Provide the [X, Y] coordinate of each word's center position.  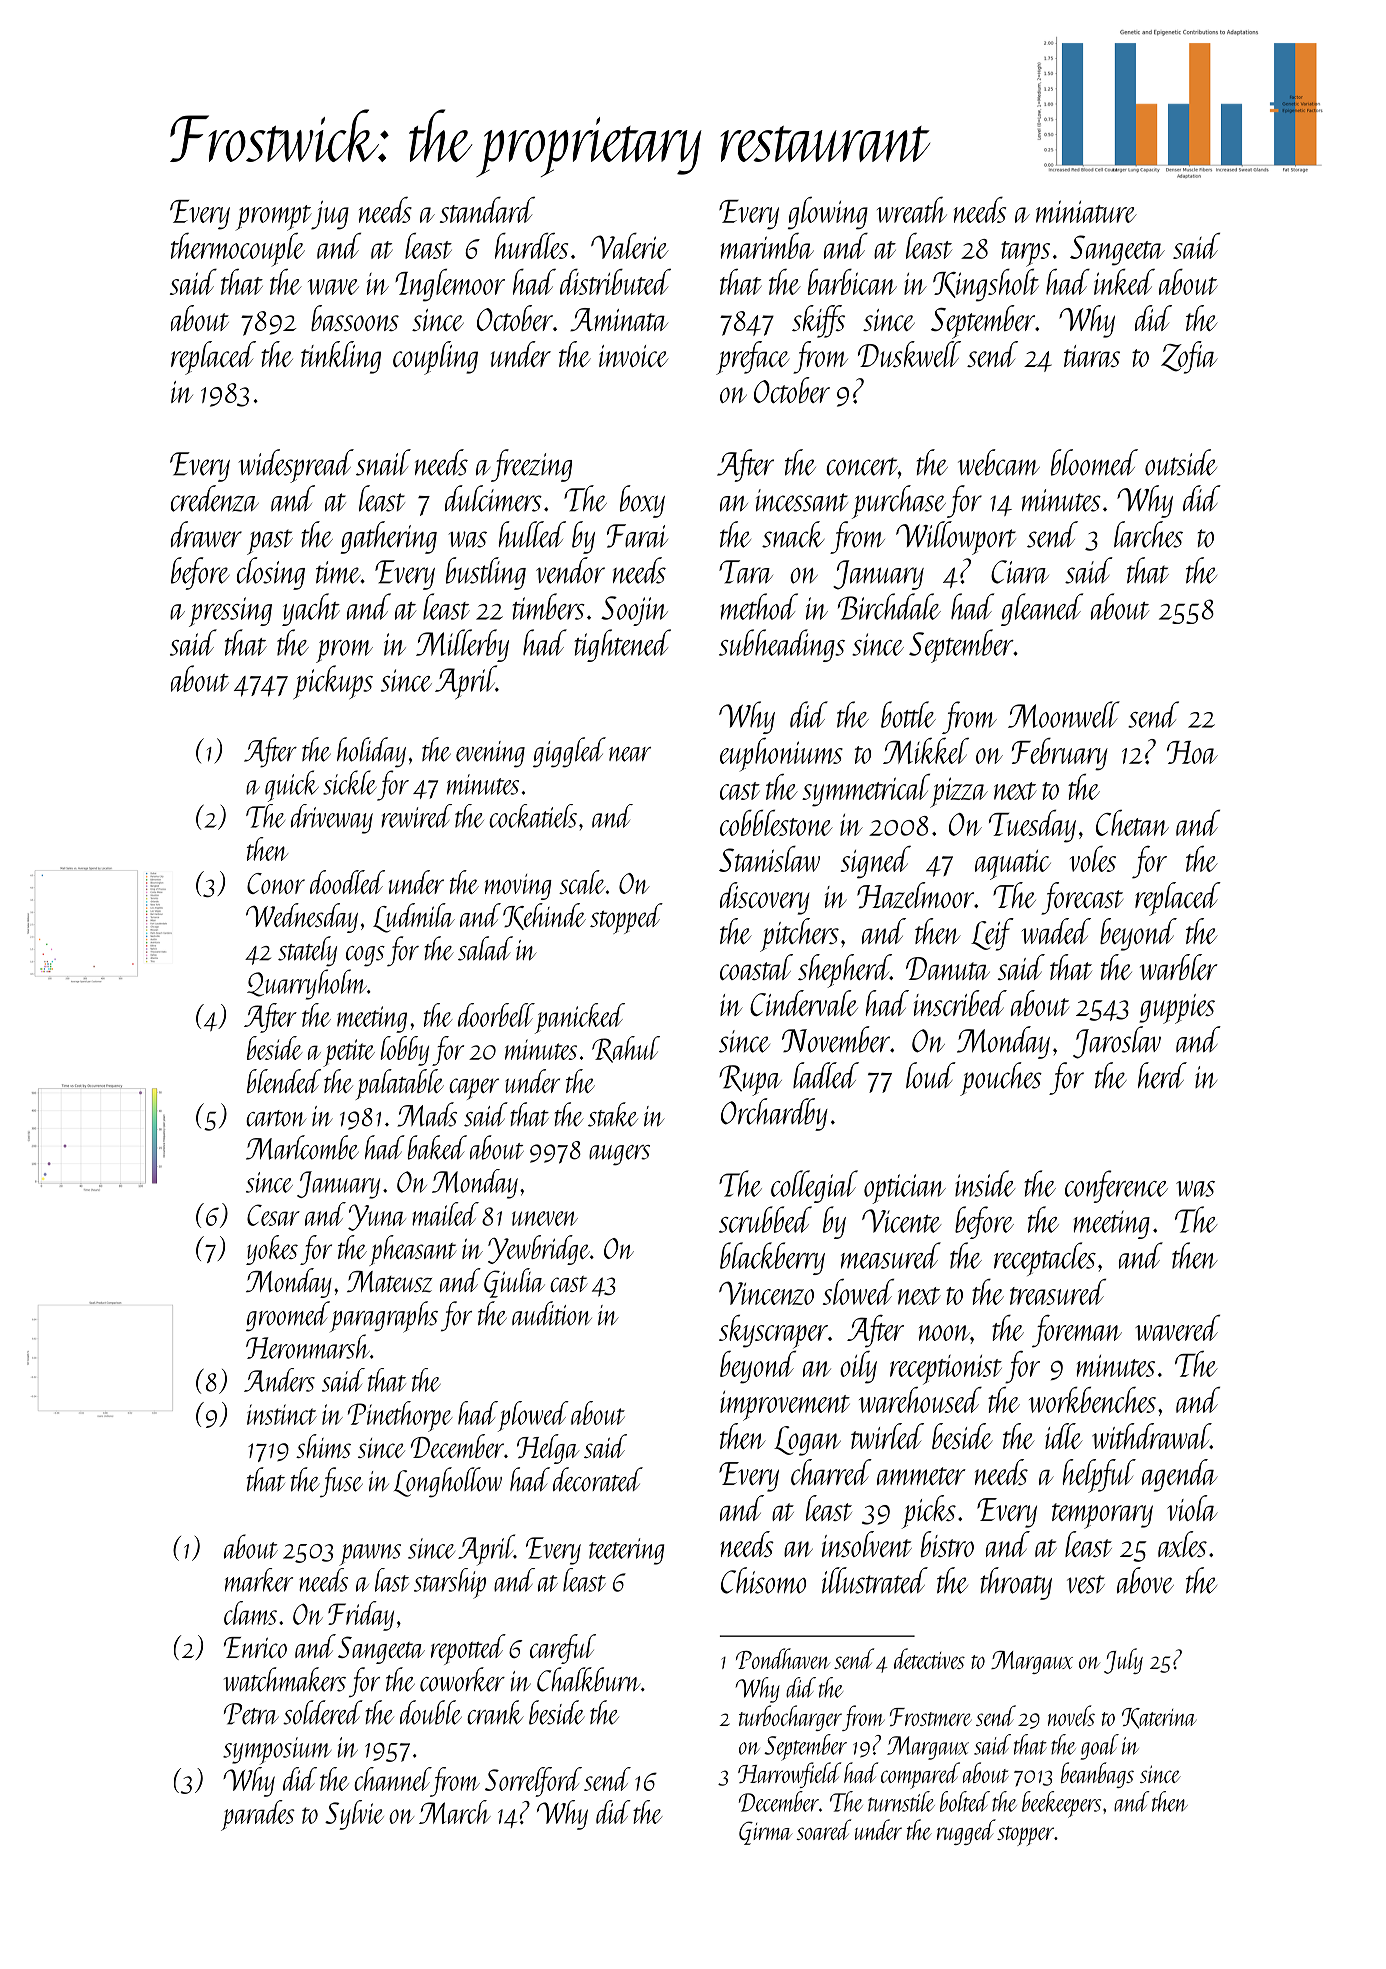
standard [487, 210]
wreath [912, 210]
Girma [766, 1833]
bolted [965, 1801]
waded [1056, 931]
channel [392, 1779]
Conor [276, 883]
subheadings [782, 645]
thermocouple [238, 250]
